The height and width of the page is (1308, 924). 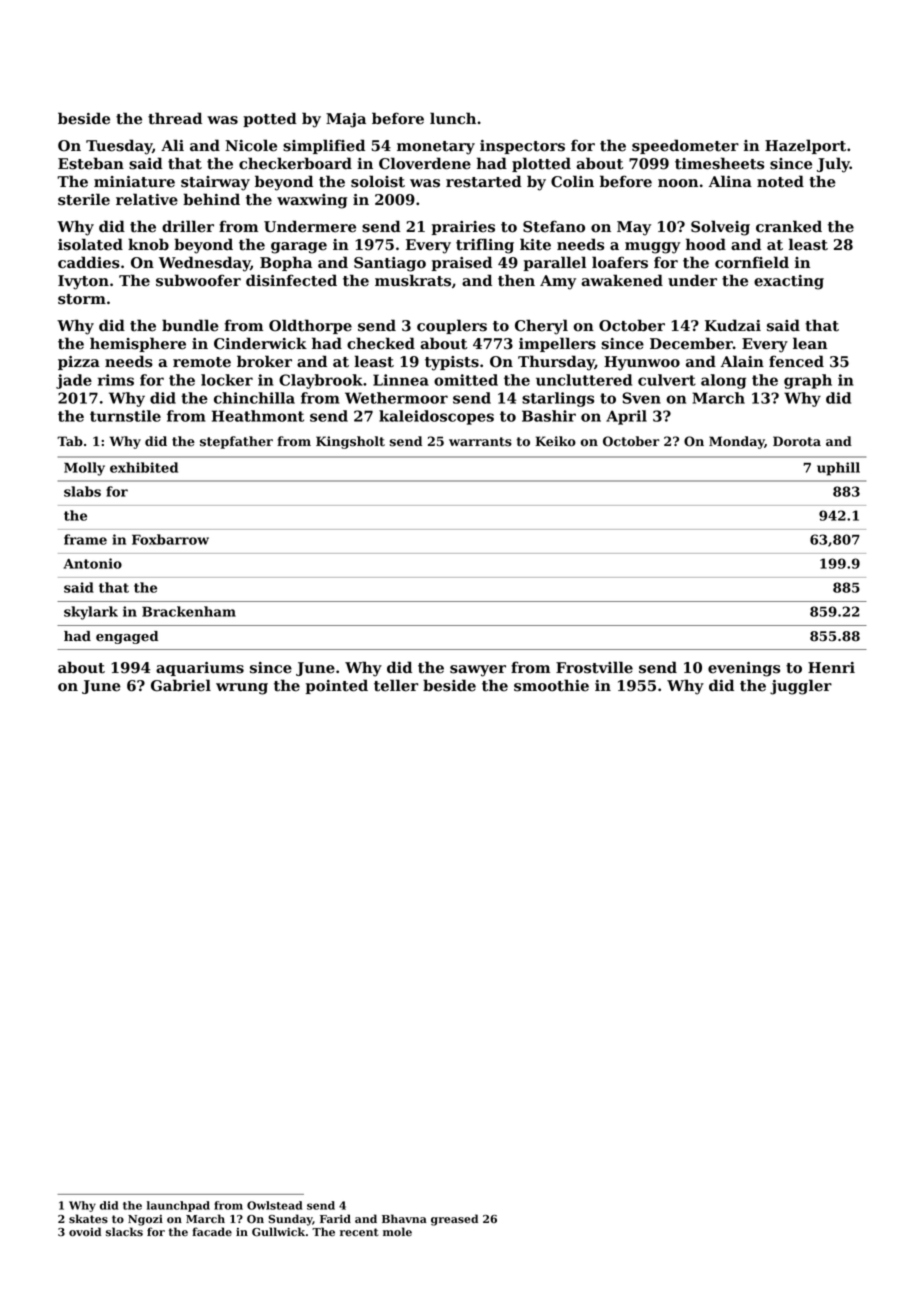 I want to click on Monday, so click(x=737, y=442).
